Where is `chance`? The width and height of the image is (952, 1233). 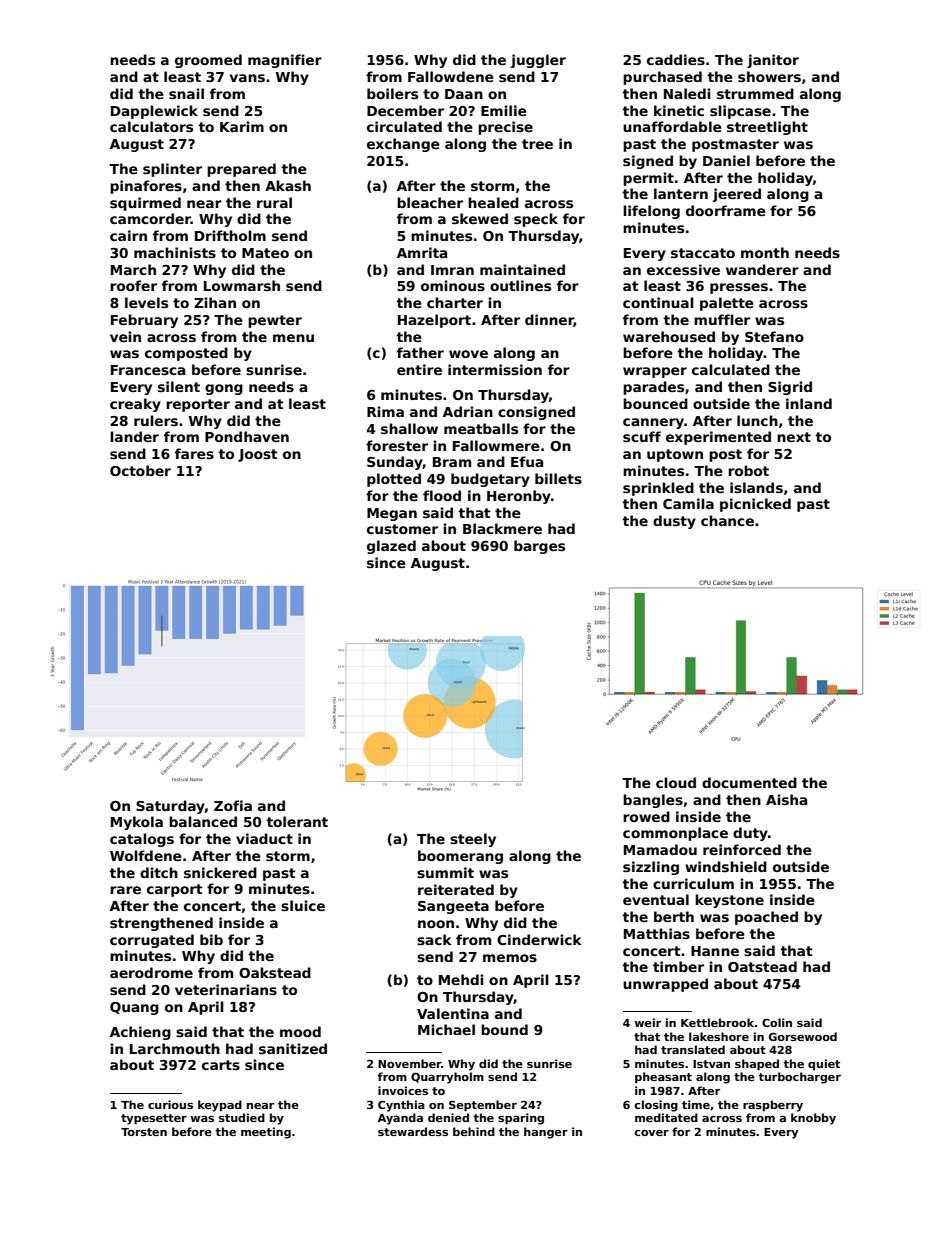 chance is located at coordinates (727, 520).
